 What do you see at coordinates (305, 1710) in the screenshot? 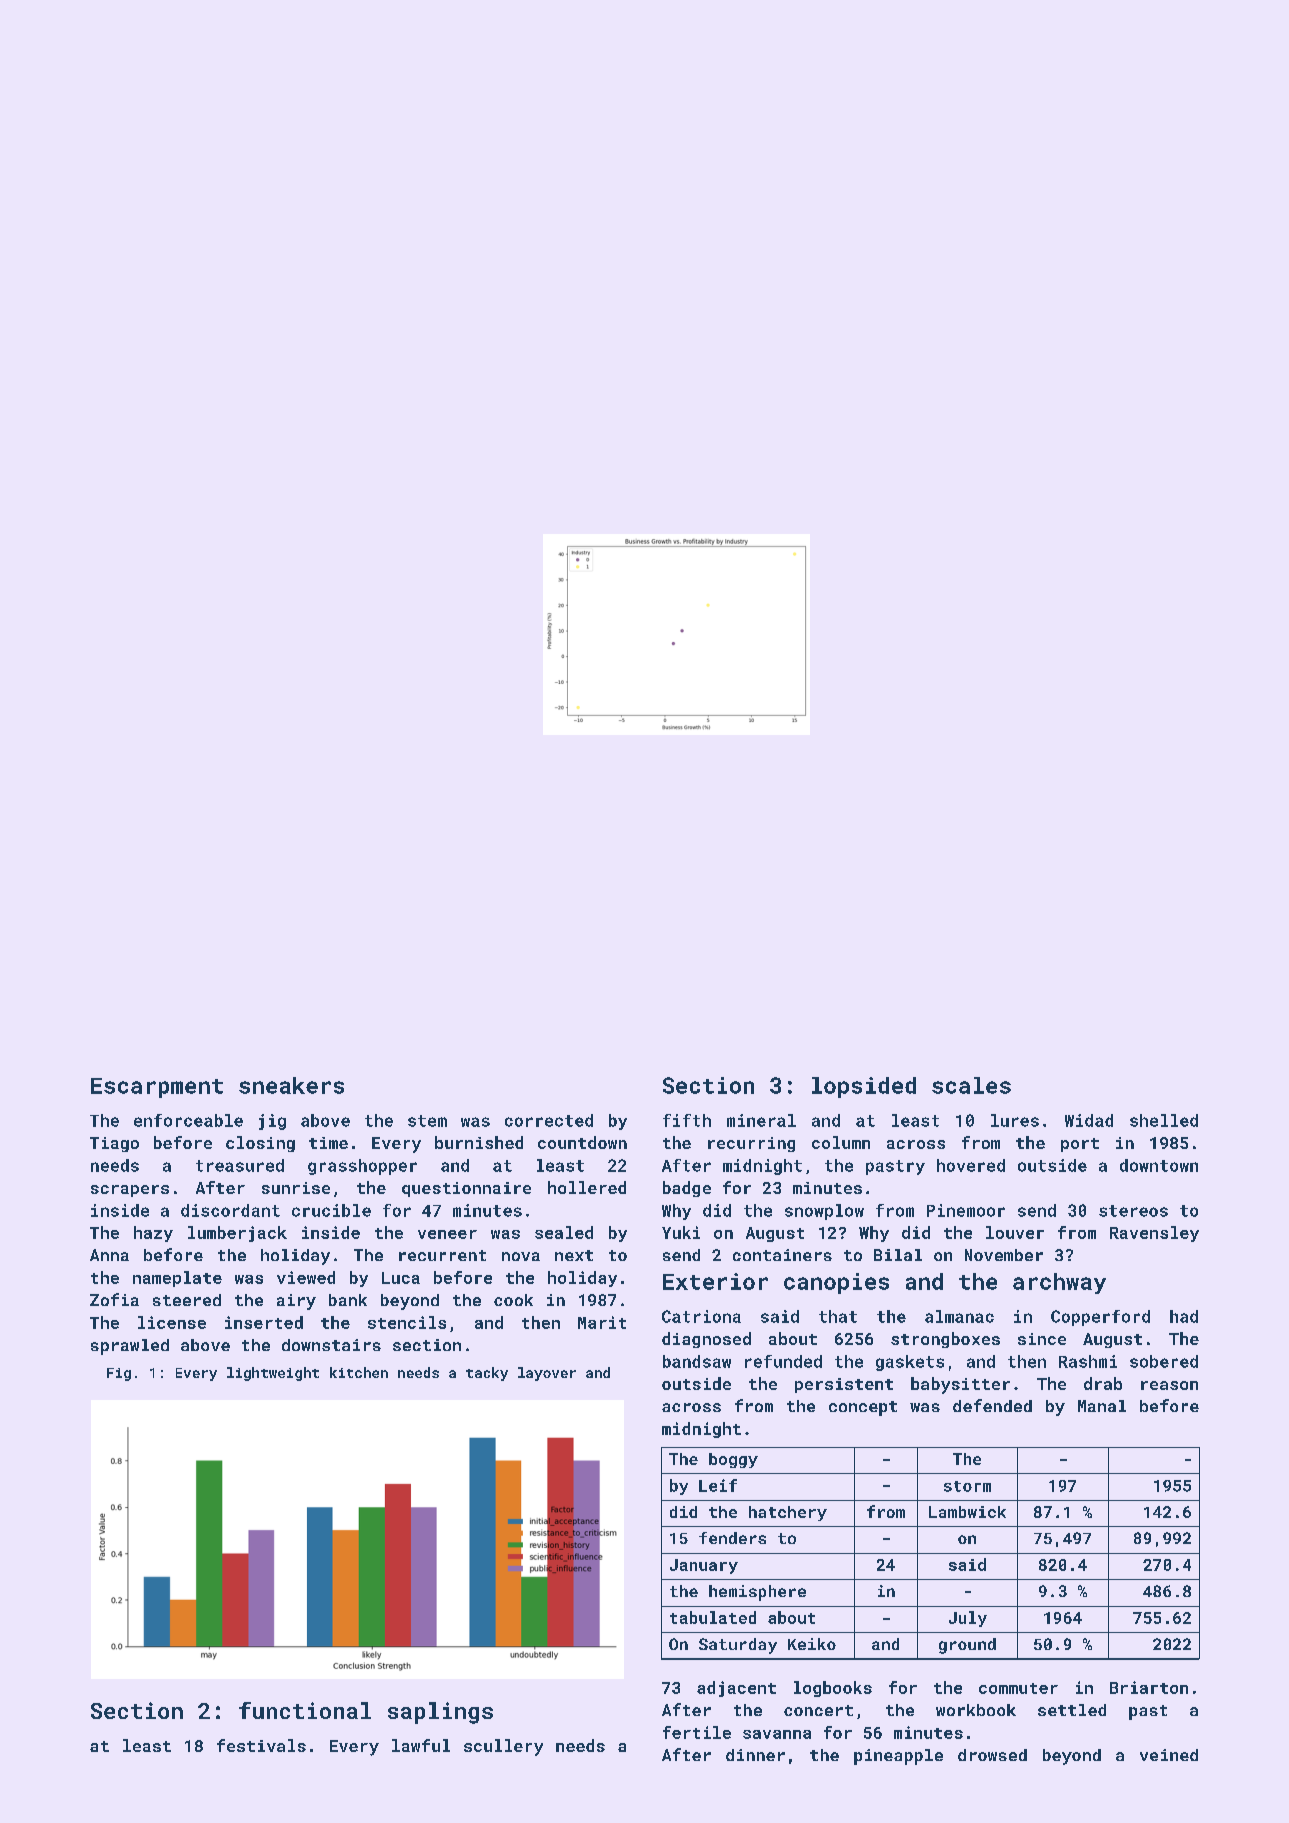
I see `functional` at bounding box center [305, 1710].
